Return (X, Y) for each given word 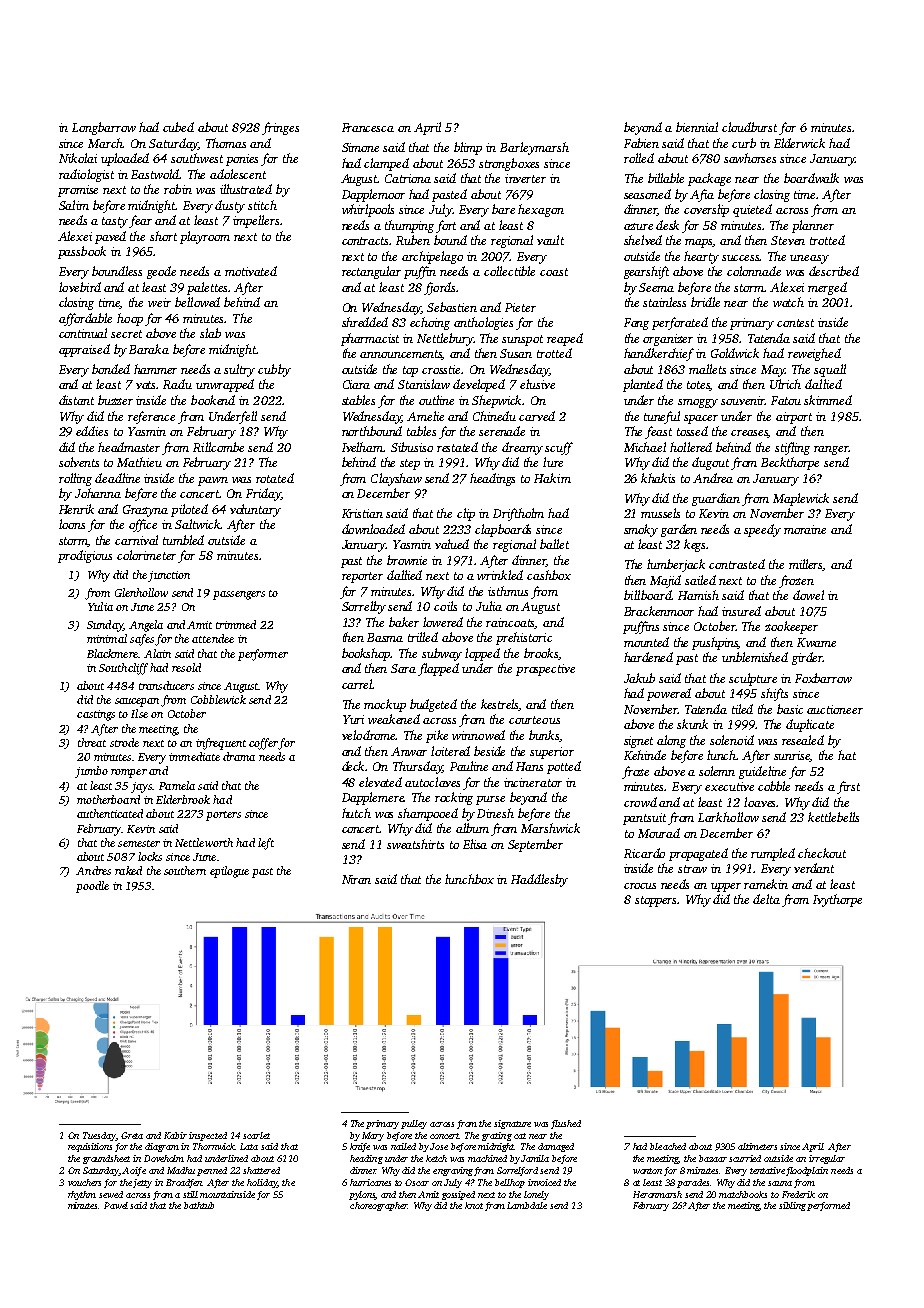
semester (139, 843)
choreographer (379, 1206)
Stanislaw (424, 384)
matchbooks (743, 1194)
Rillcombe (218, 447)
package (709, 179)
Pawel (116, 1205)
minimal (107, 638)
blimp (468, 148)
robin (178, 189)
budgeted (433, 705)
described (834, 271)
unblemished (755, 657)
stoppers (656, 901)
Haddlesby (539, 880)
